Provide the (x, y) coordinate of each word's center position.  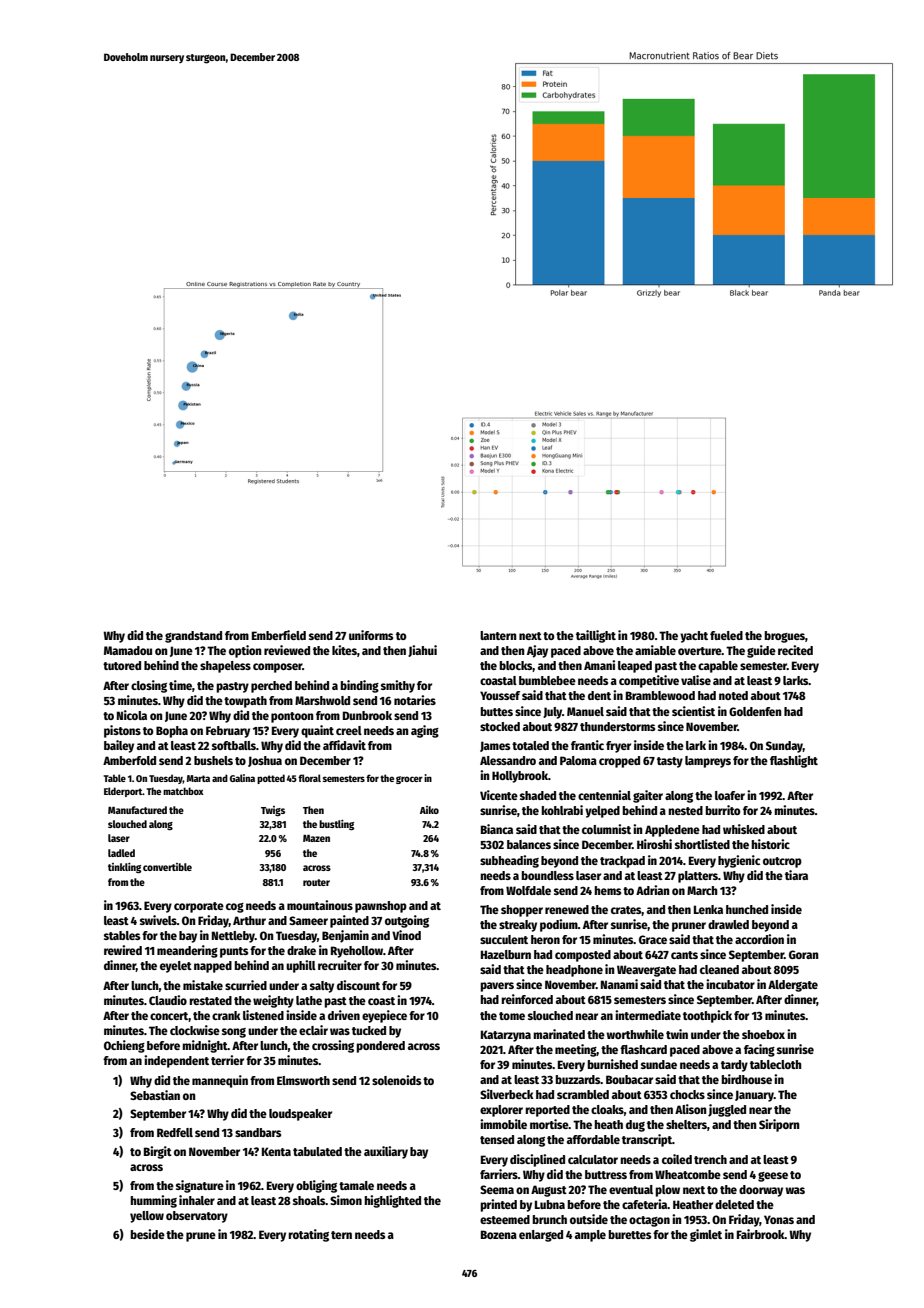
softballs (234, 745)
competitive (649, 681)
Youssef (500, 695)
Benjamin (345, 936)
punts (234, 952)
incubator (730, 984)
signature (200, 1186)
